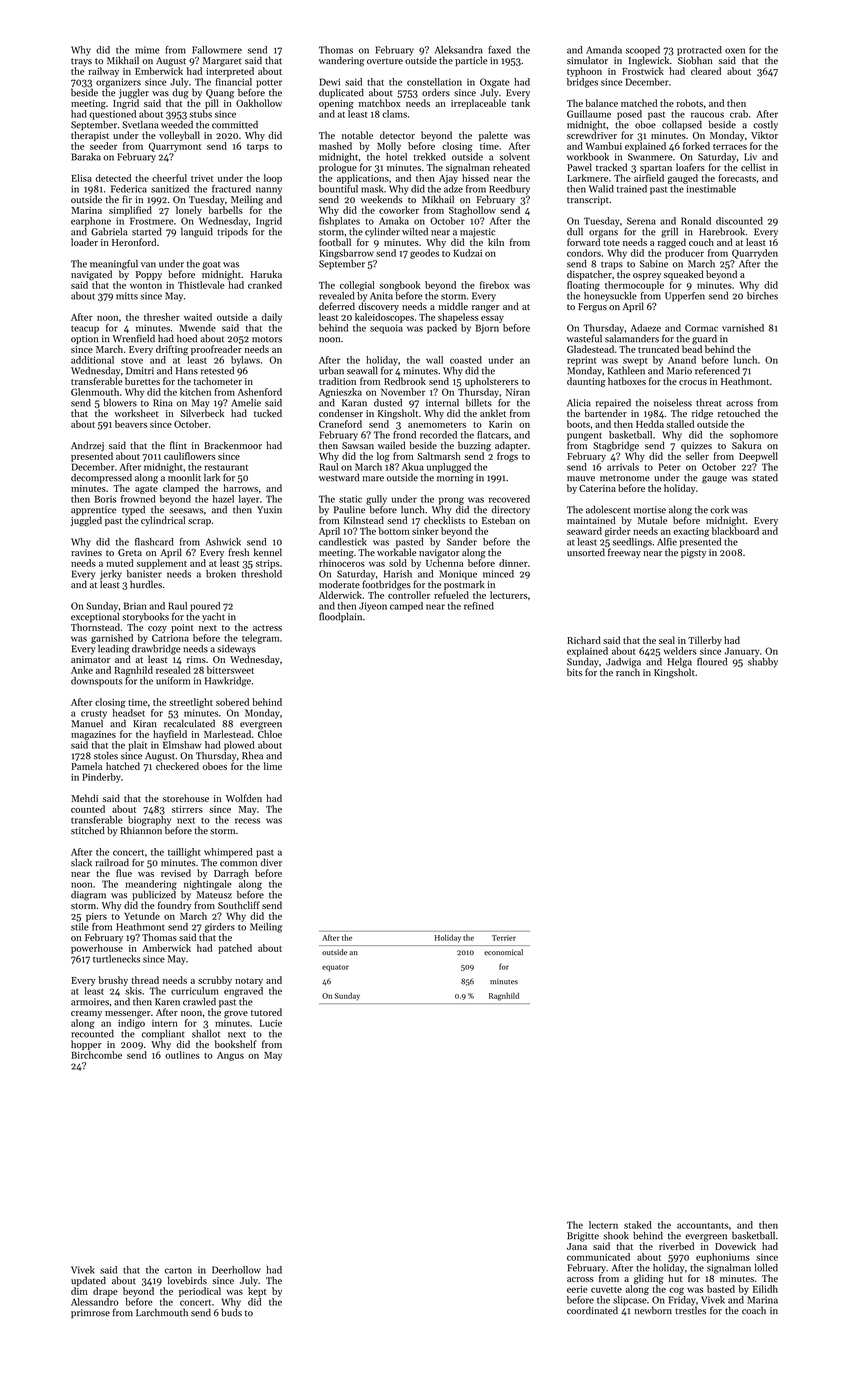 The image size is (849, 1400). What do you see at coordinates (222, 62) in the image?
I see `Margaret` at bounding box center [222, 62].
